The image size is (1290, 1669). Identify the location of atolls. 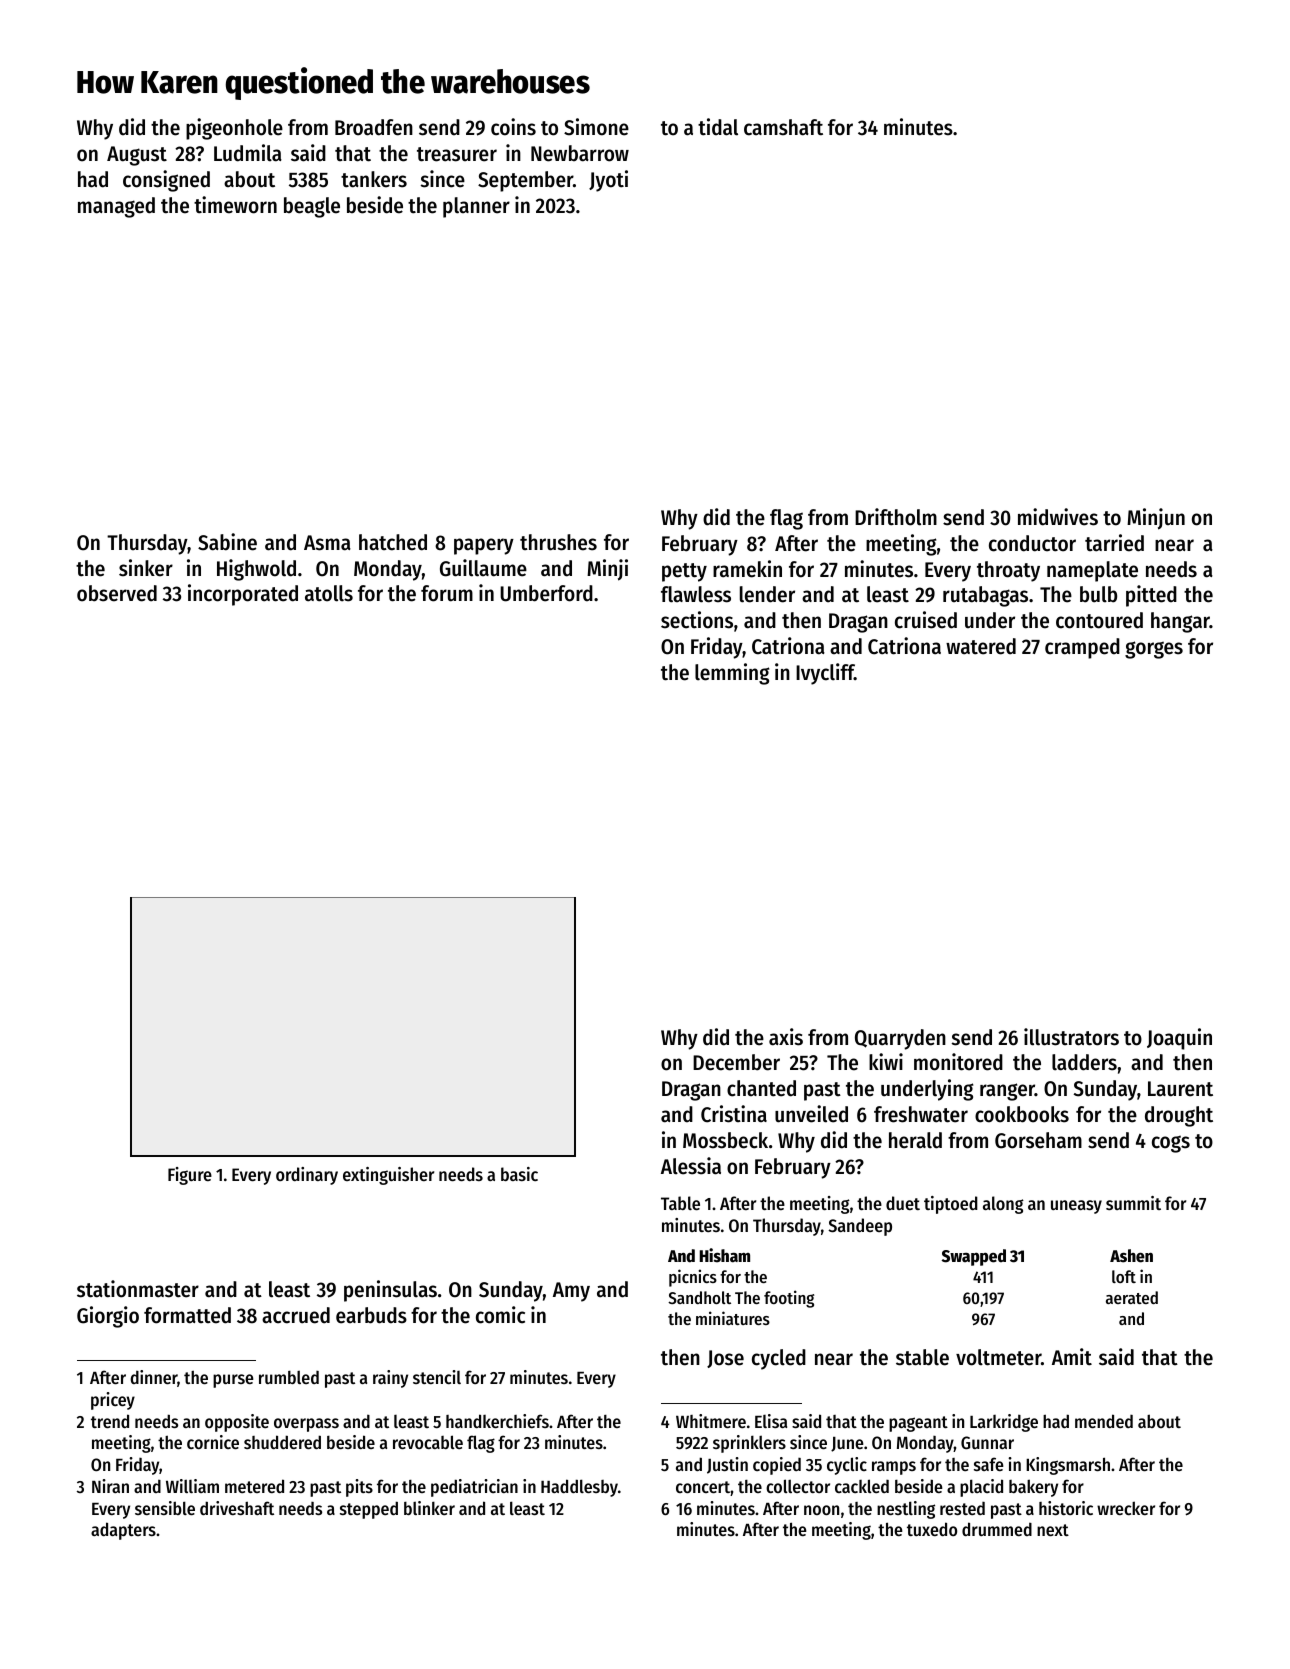
(329, 593).
